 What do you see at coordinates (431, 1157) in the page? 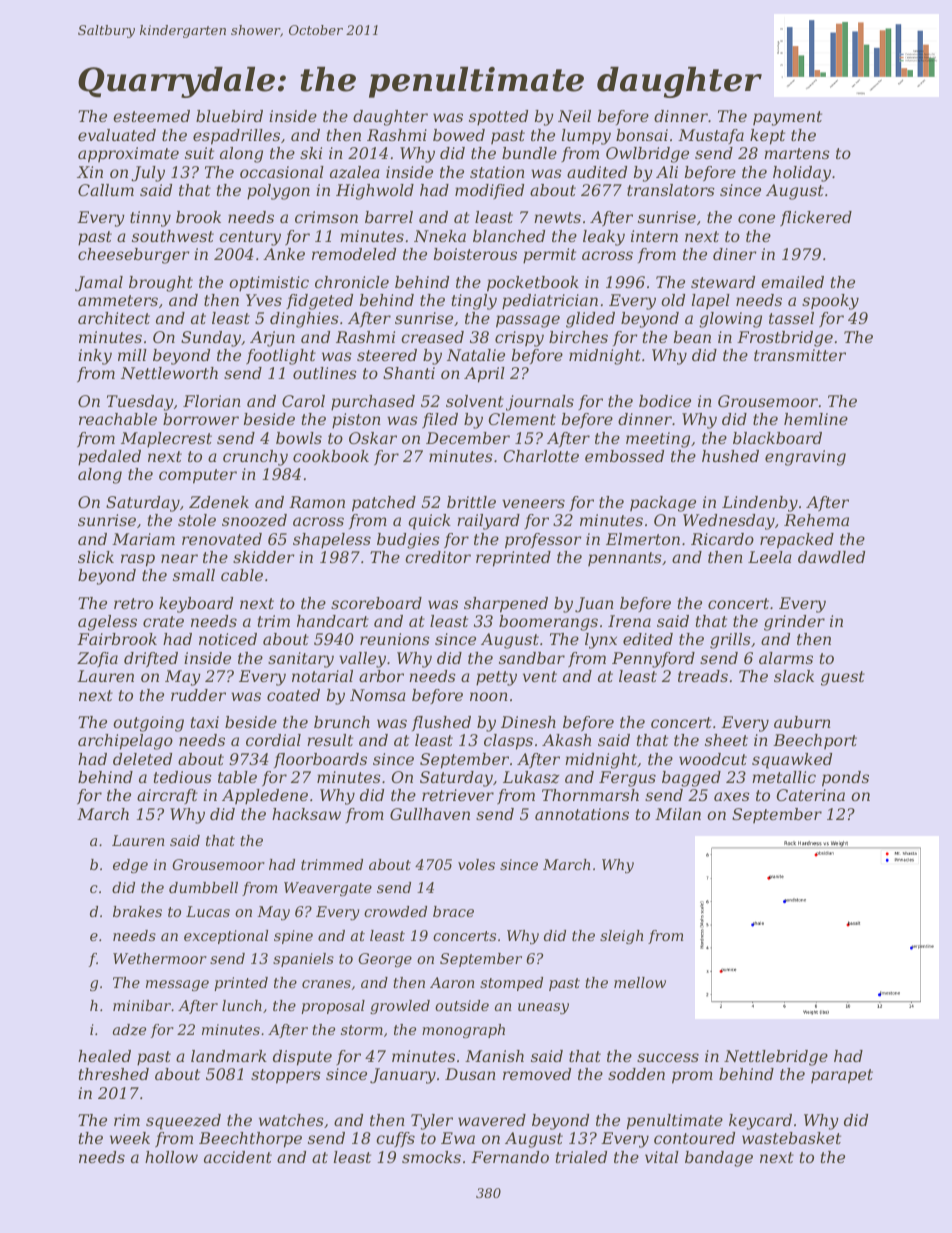
I see `smocks` at bounding box center [431, 1157].
